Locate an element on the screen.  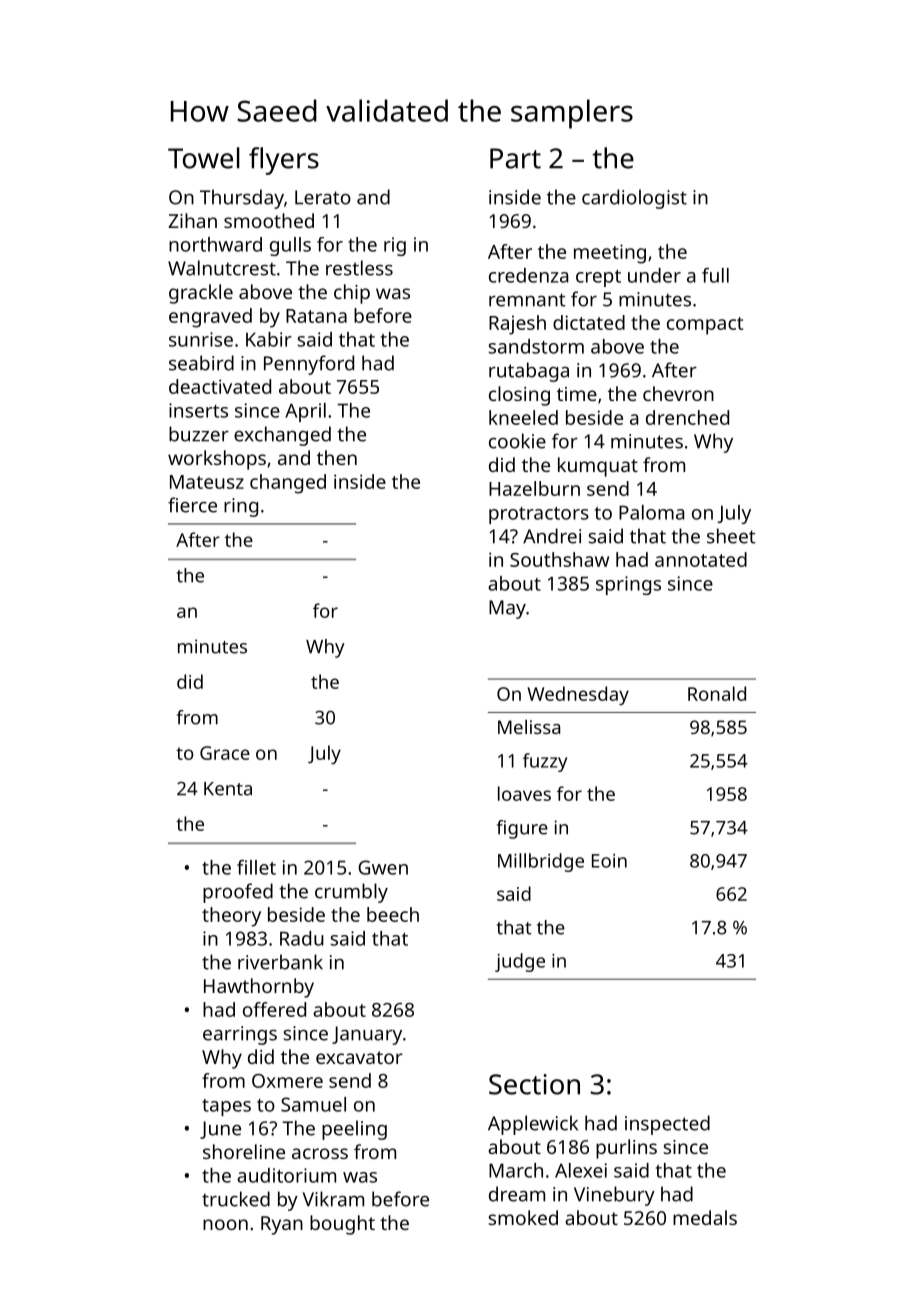
Ronald is located at coordinates (717, 693).
